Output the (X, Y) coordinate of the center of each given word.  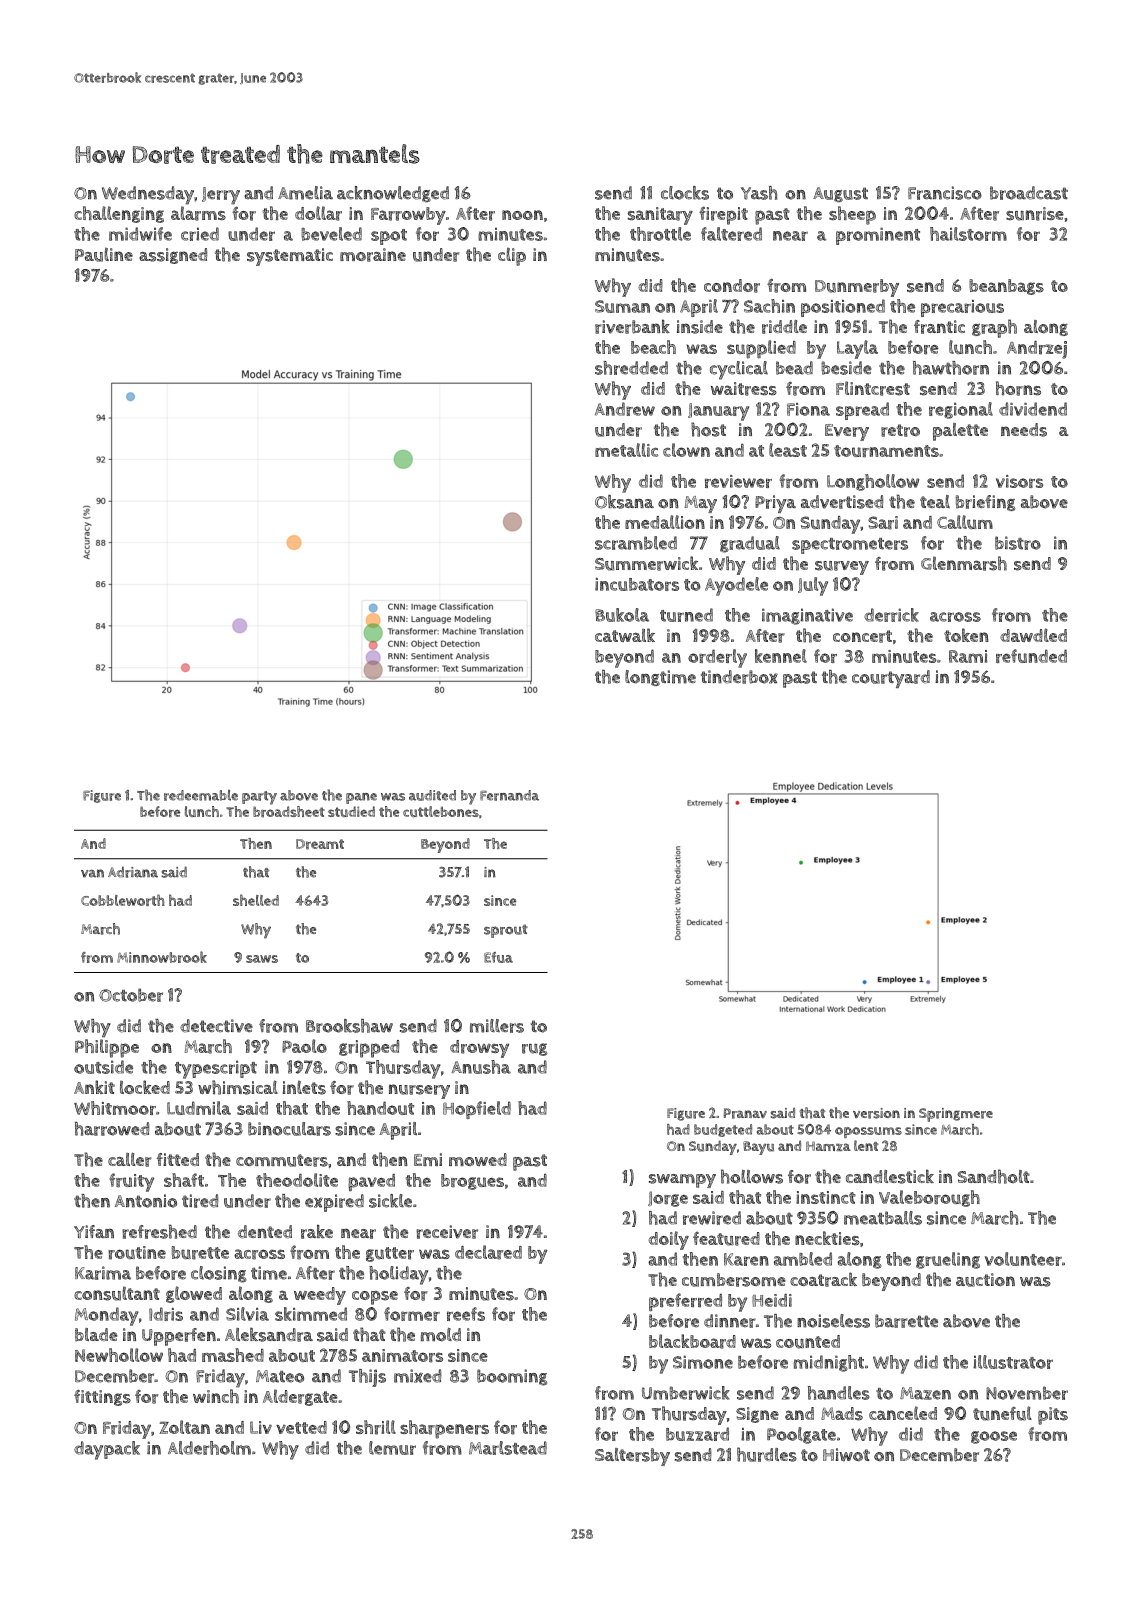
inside (700, 327)
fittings (102, 1398)
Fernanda (509, 795)
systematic (290, 257)
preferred (685, 1302)
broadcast (1029, 193)
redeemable (201, 795)
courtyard (891, 679)
